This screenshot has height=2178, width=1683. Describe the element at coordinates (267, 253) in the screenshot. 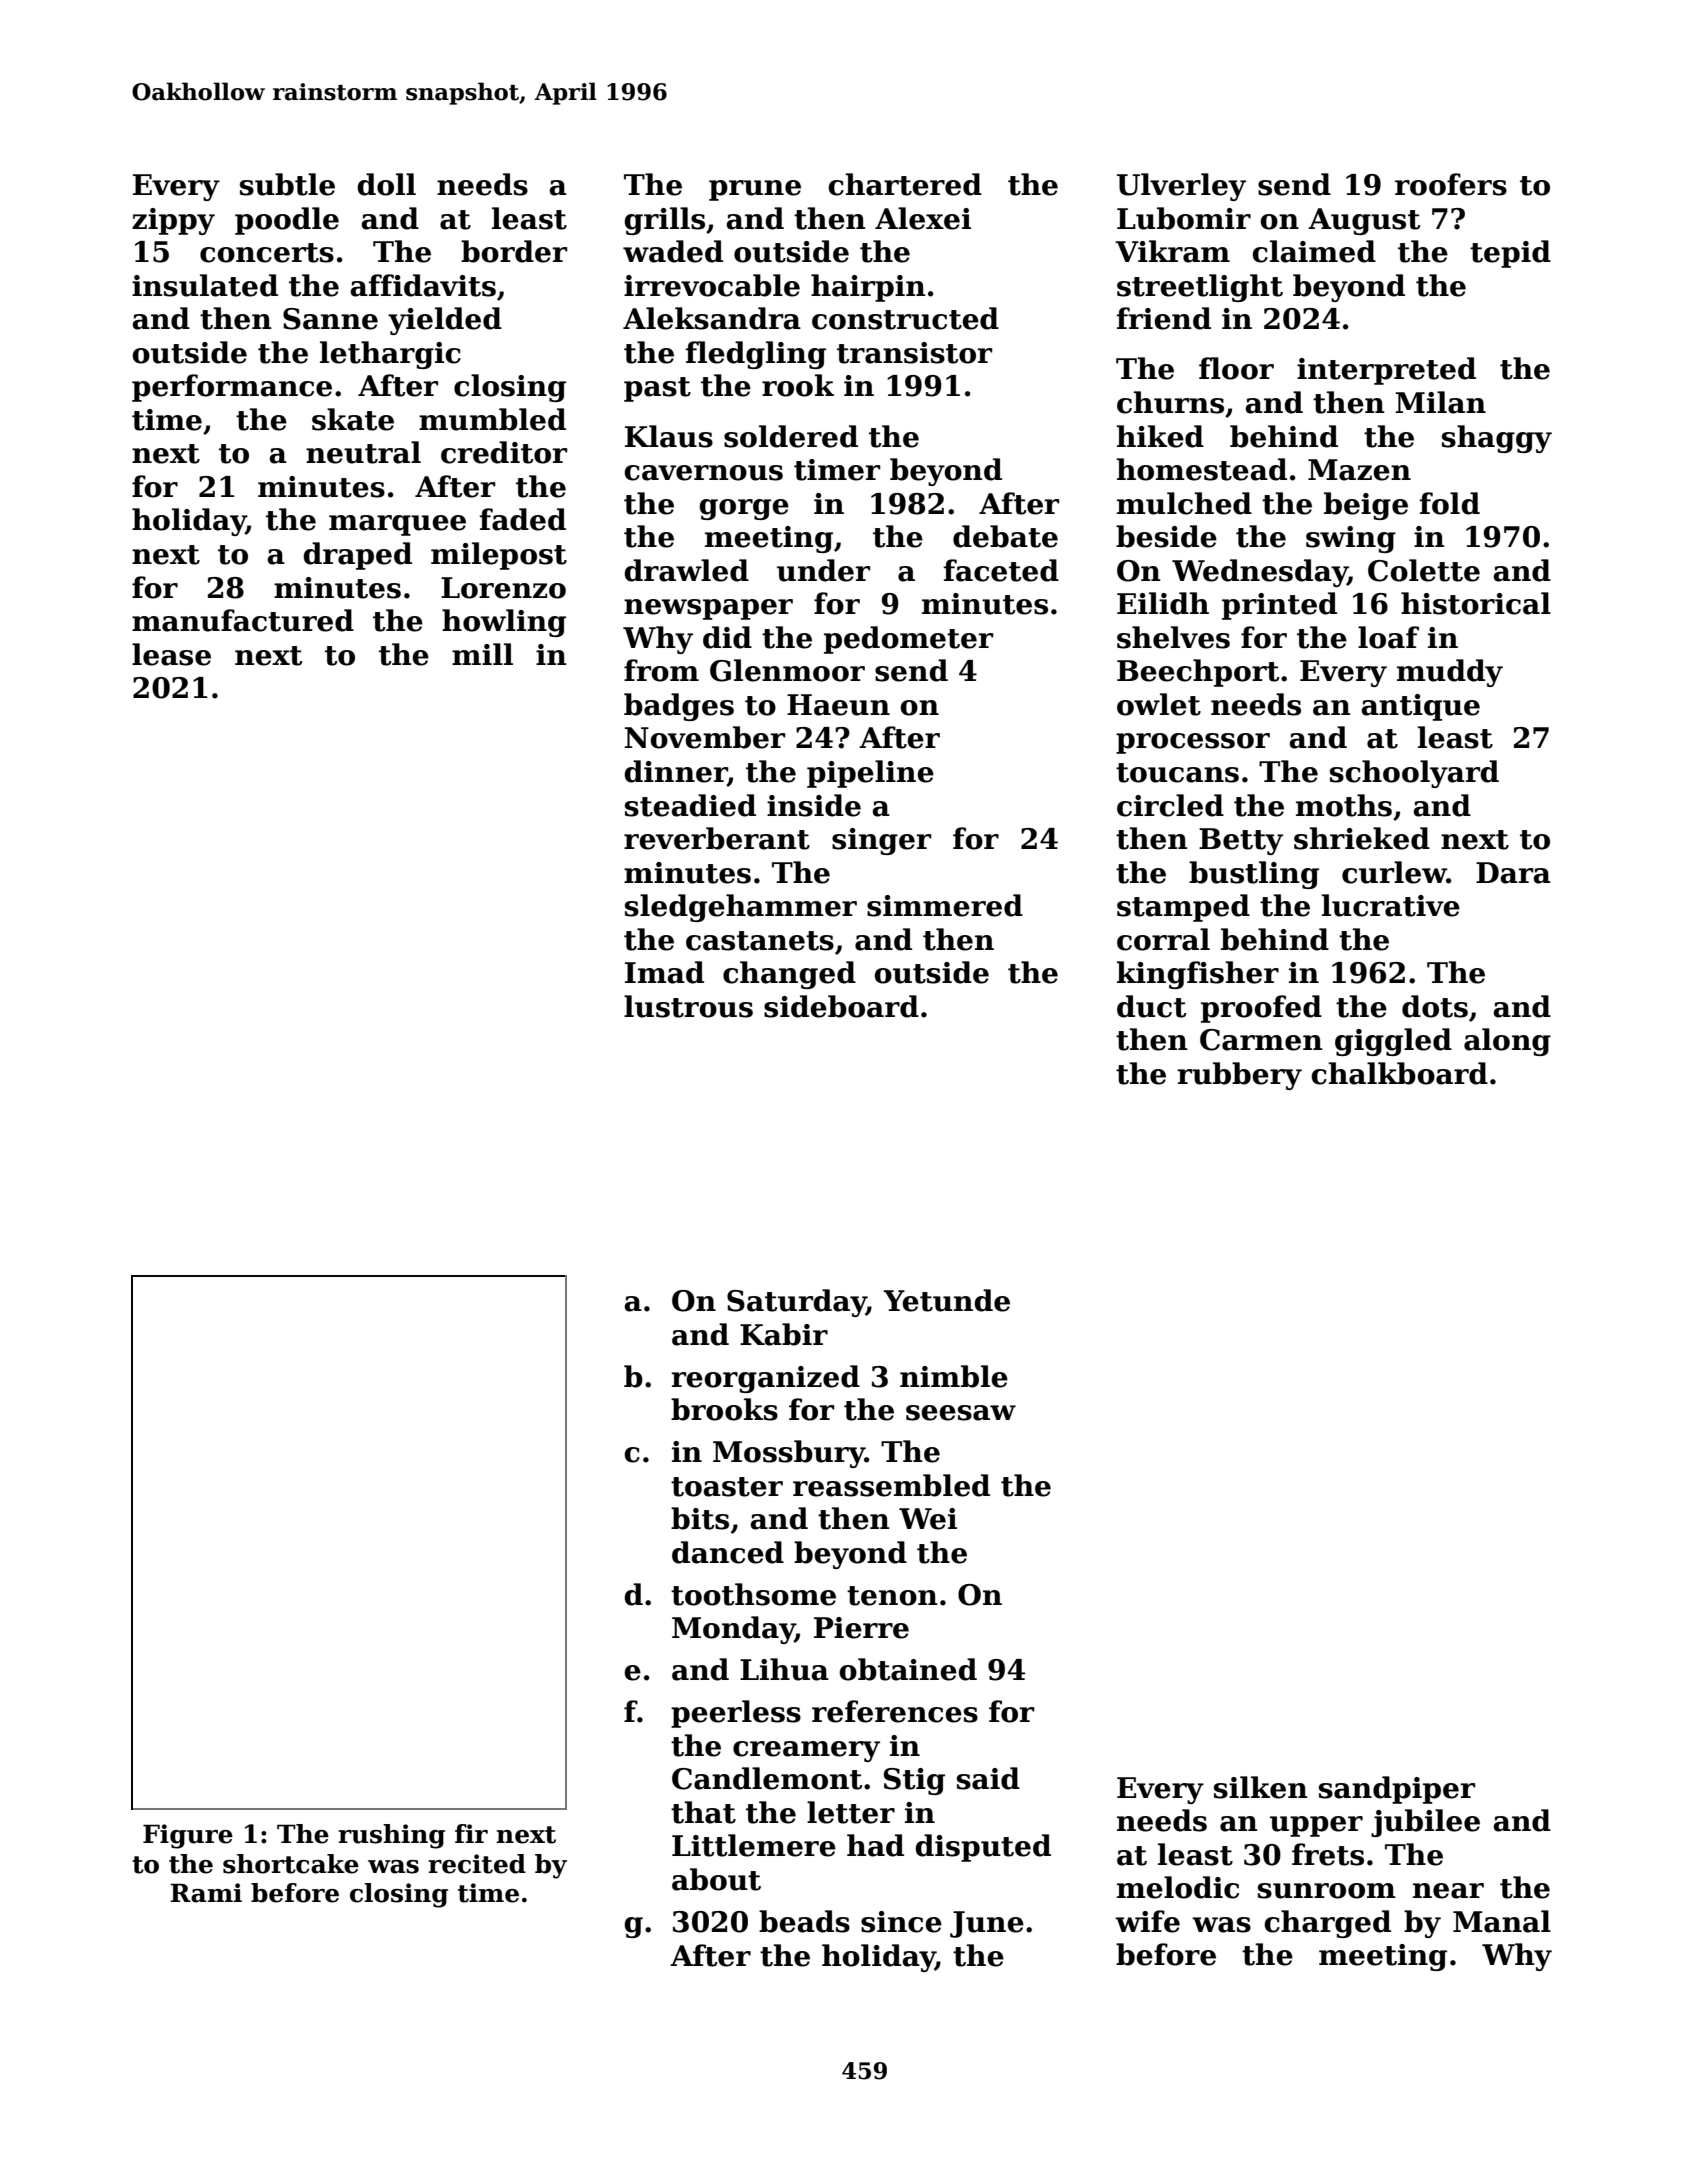

I see `concerts` at that location.
